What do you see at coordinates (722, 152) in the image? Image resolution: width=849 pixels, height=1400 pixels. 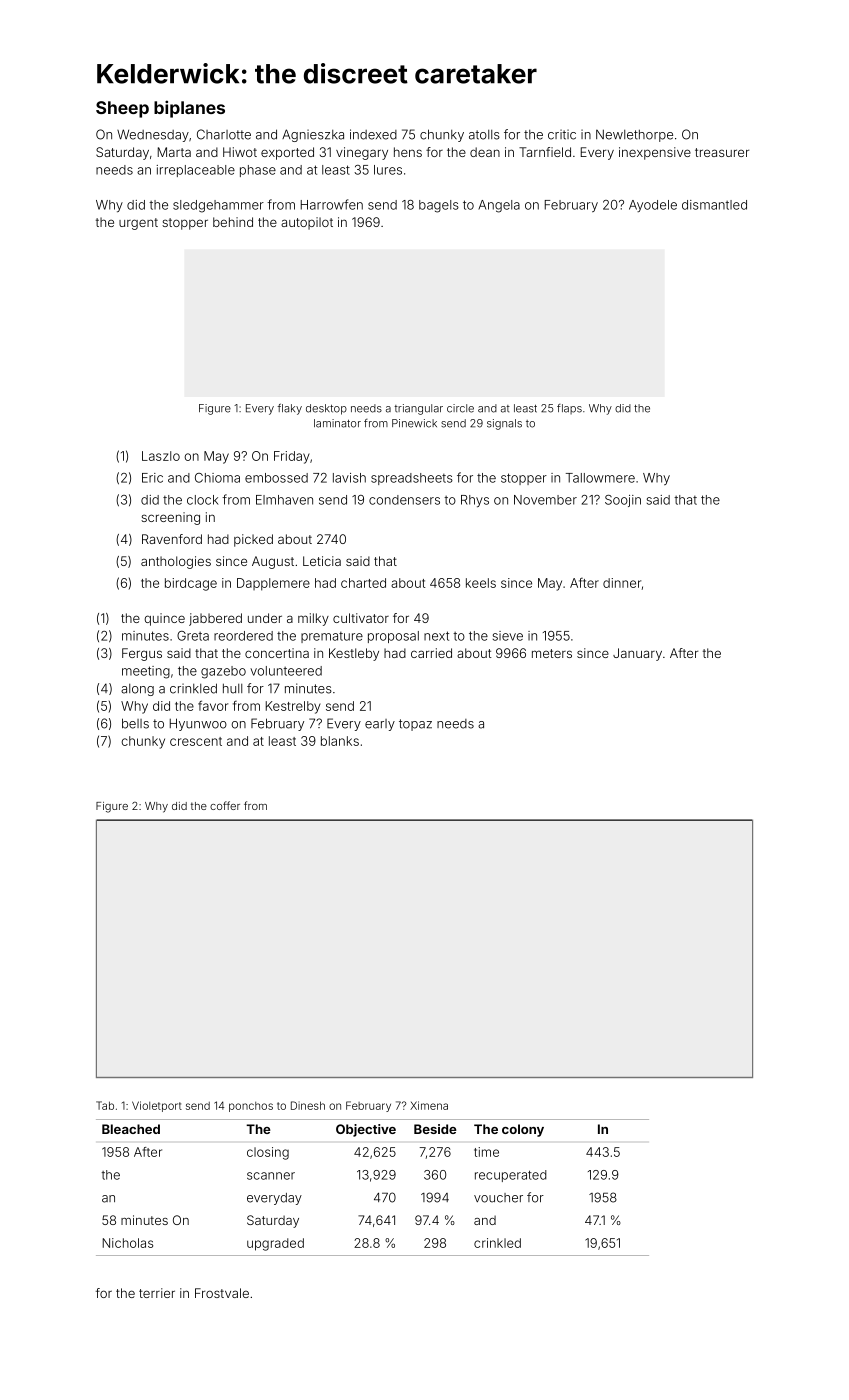 I see `treasurer` at bounding box center [722, 152].
